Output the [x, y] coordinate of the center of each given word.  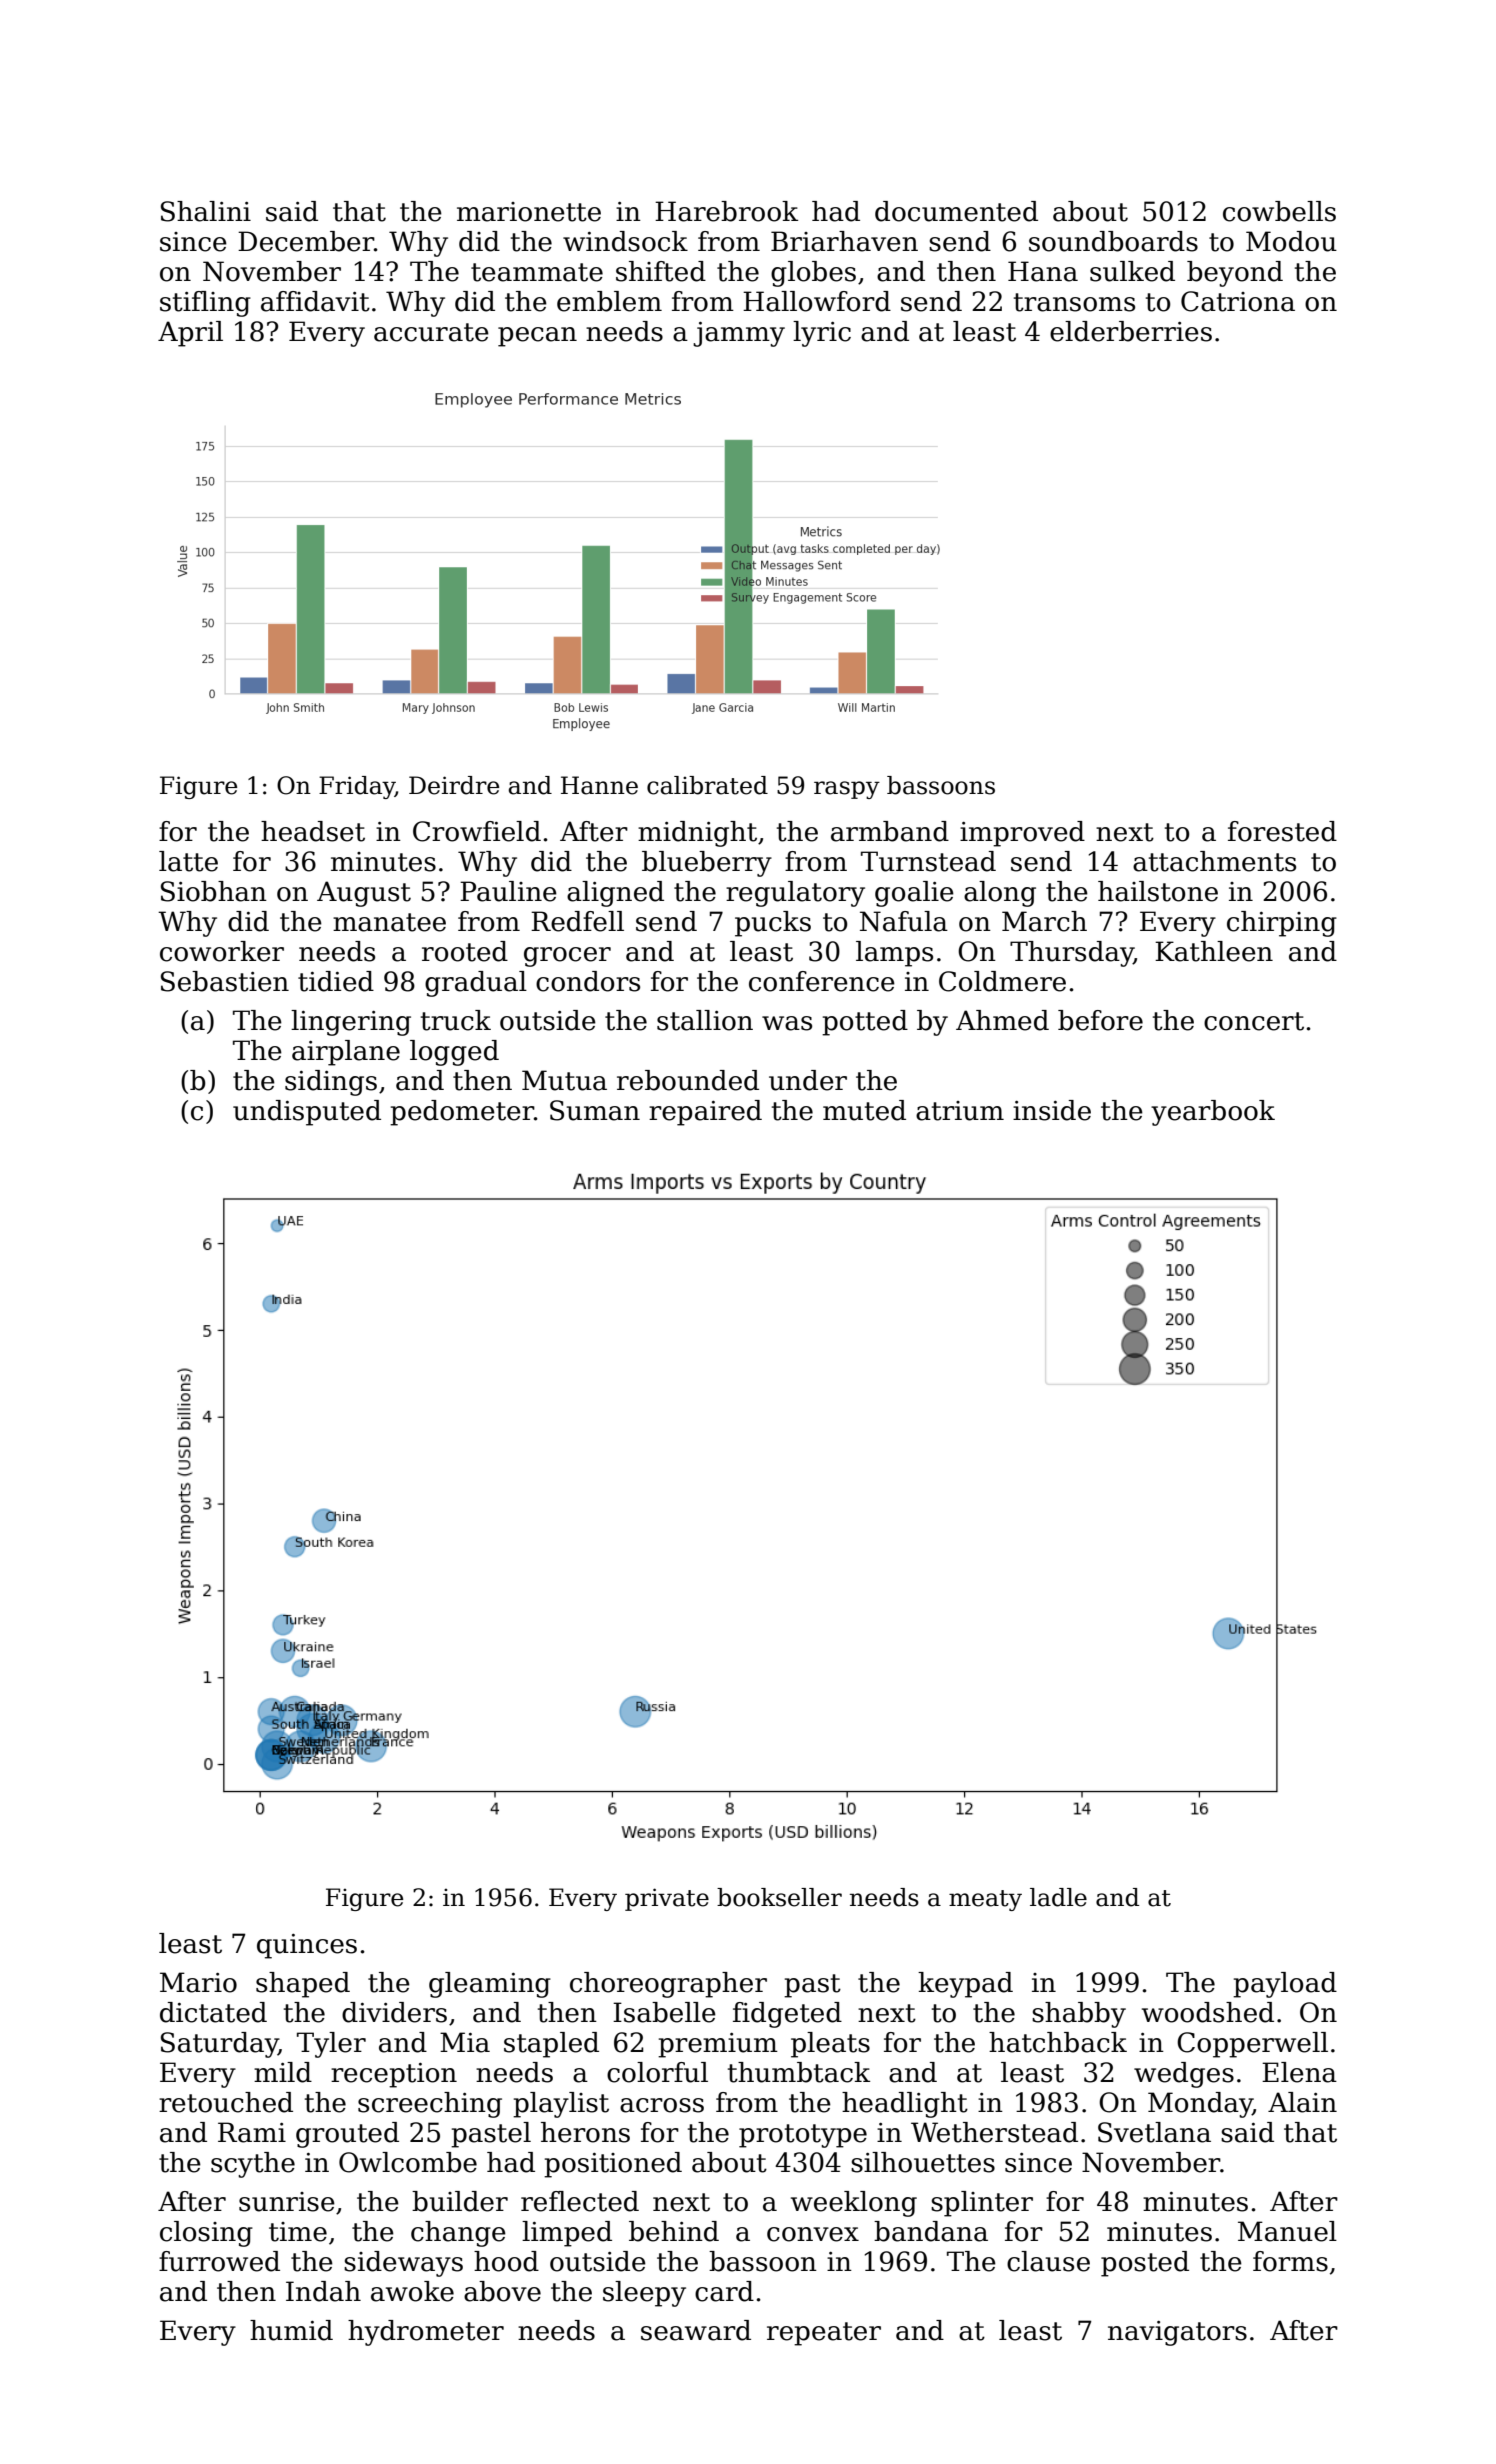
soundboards [1113, 241]
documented [956, 211]
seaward [696, 2330]
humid [291, 2330]
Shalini [206, 211]
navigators [1177, 2333]
